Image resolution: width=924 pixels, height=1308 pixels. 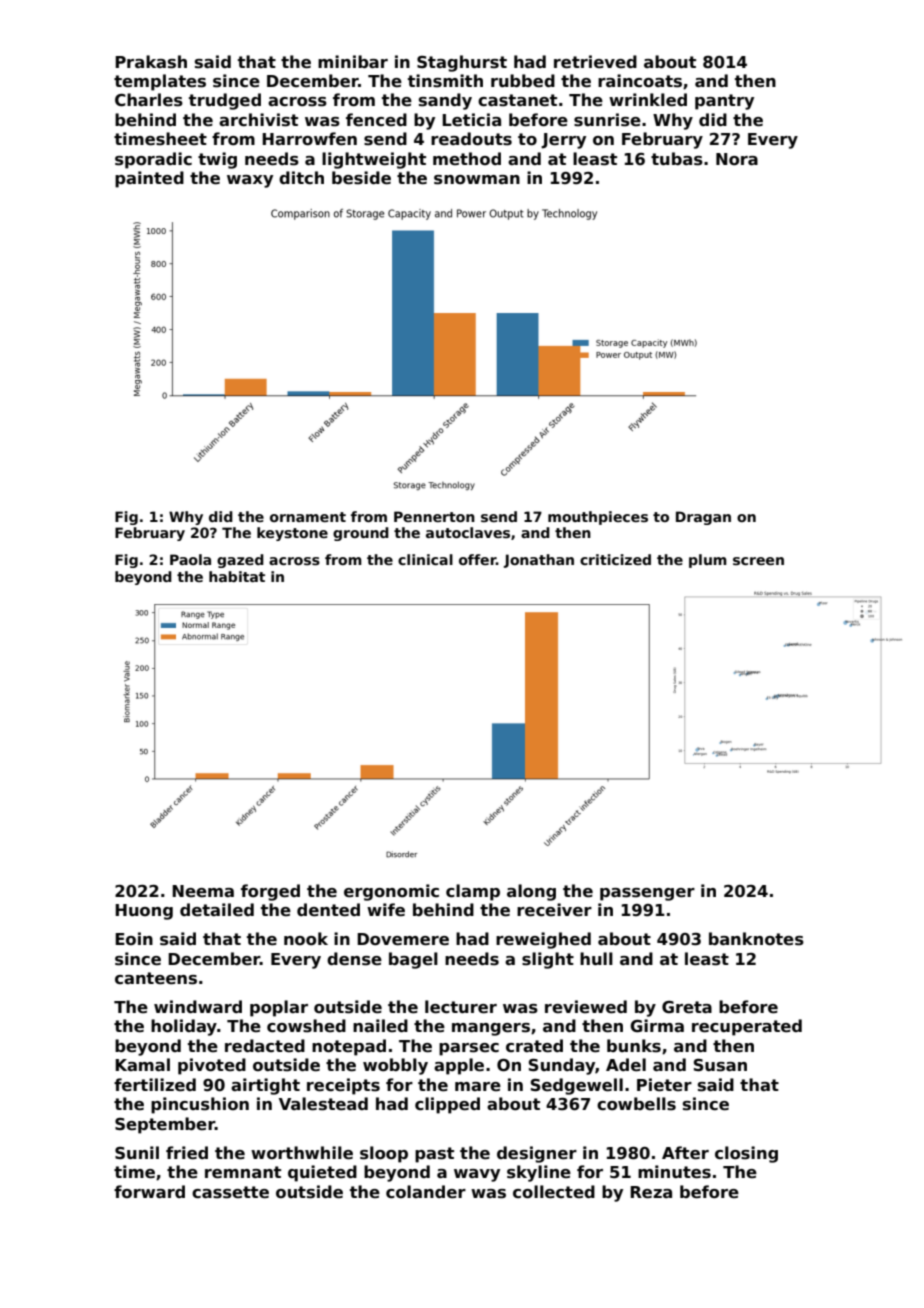 What do you see at coordinates (144, 912) in the screenshot?
I see `Huong` at bounding box center [144, 912].
